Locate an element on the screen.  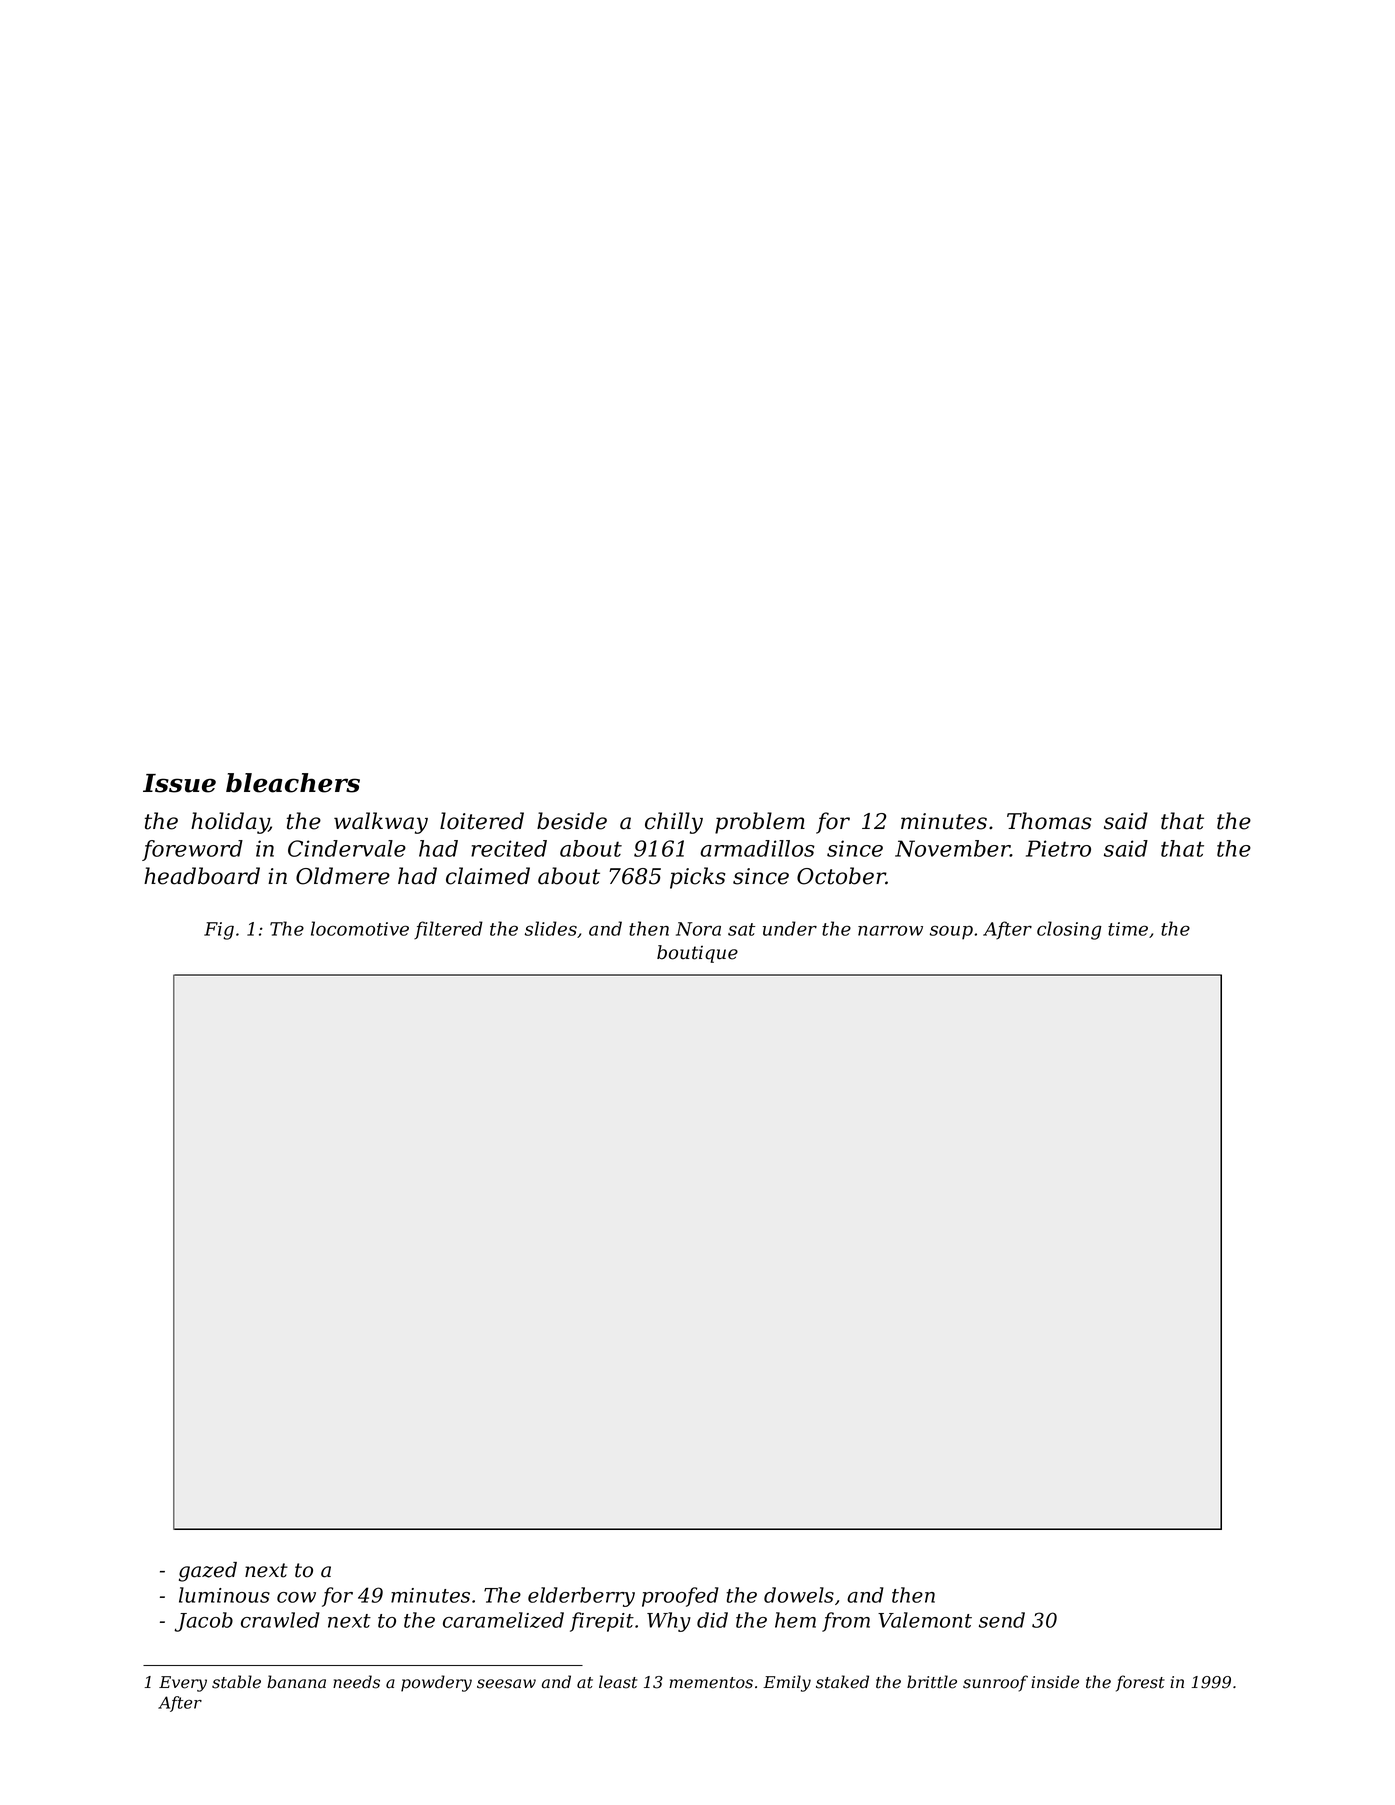
gazed is located at coordinates (208, 1572).
